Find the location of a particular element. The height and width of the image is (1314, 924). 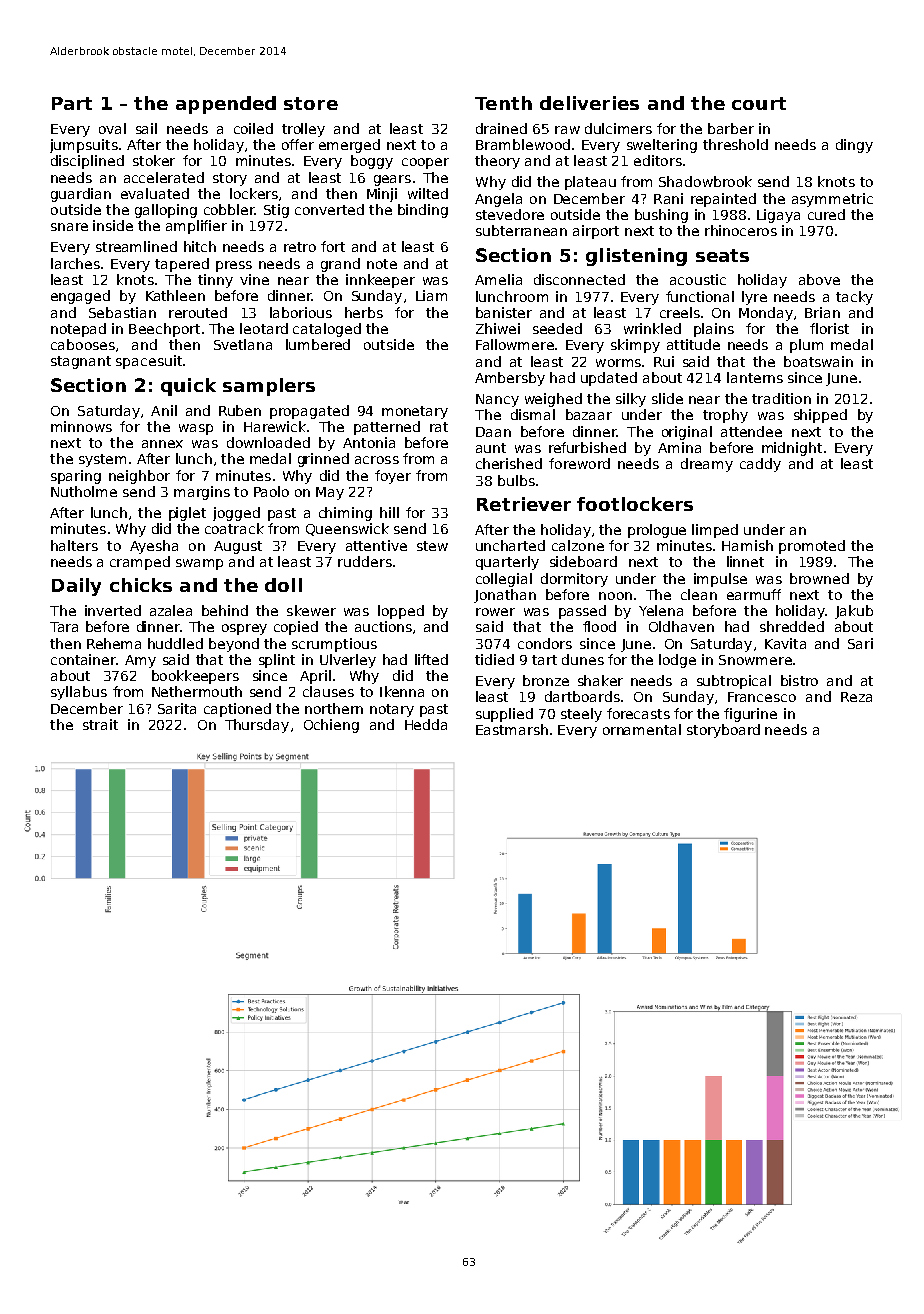

repainted is located at coordinates (723, 200).
